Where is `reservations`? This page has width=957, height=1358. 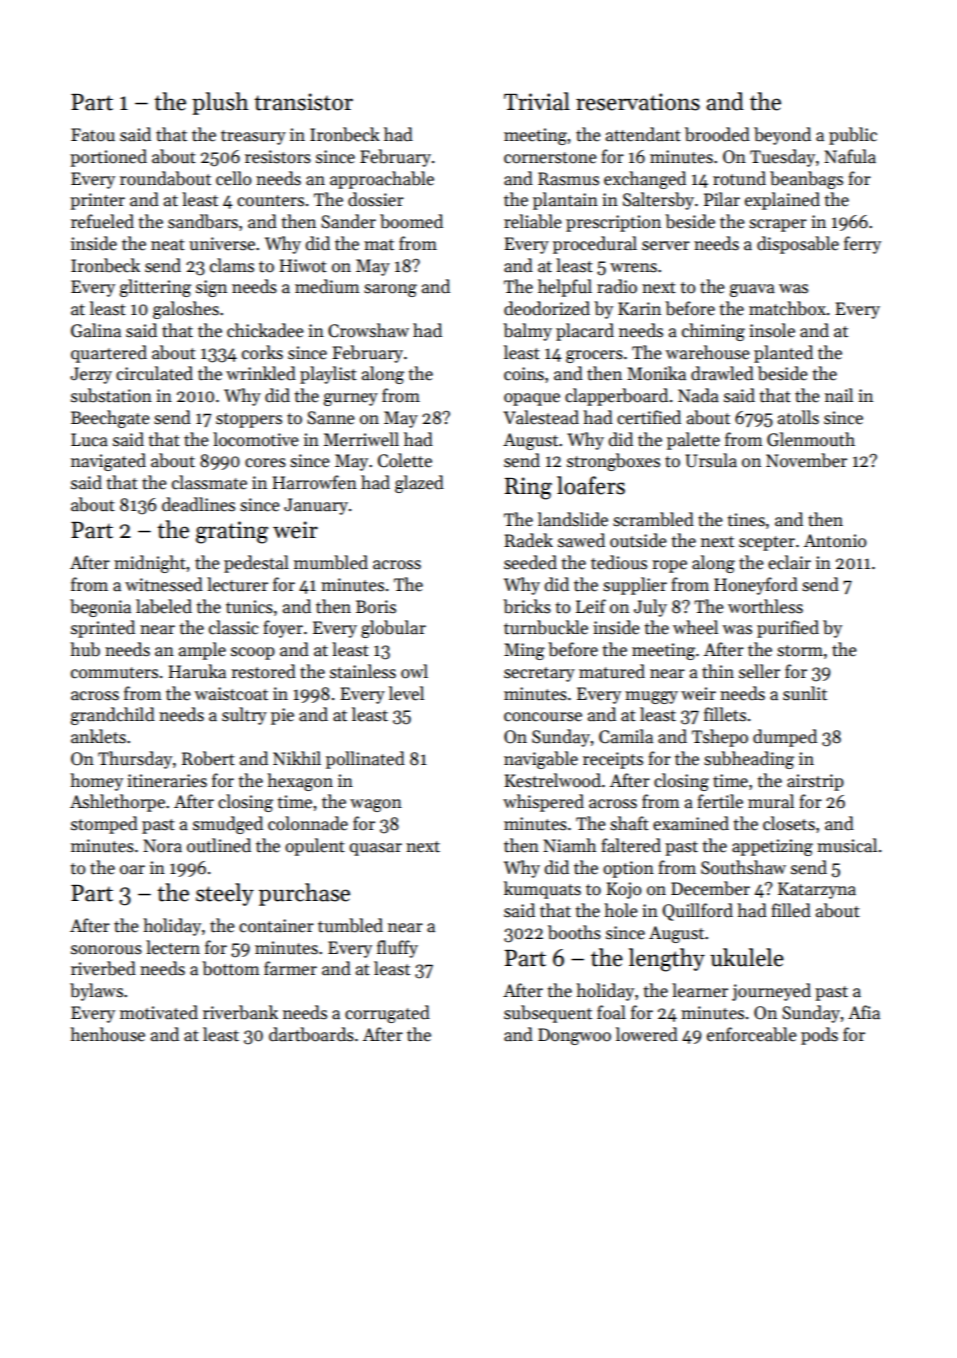
reservations is located at coordinates (638, 102).
